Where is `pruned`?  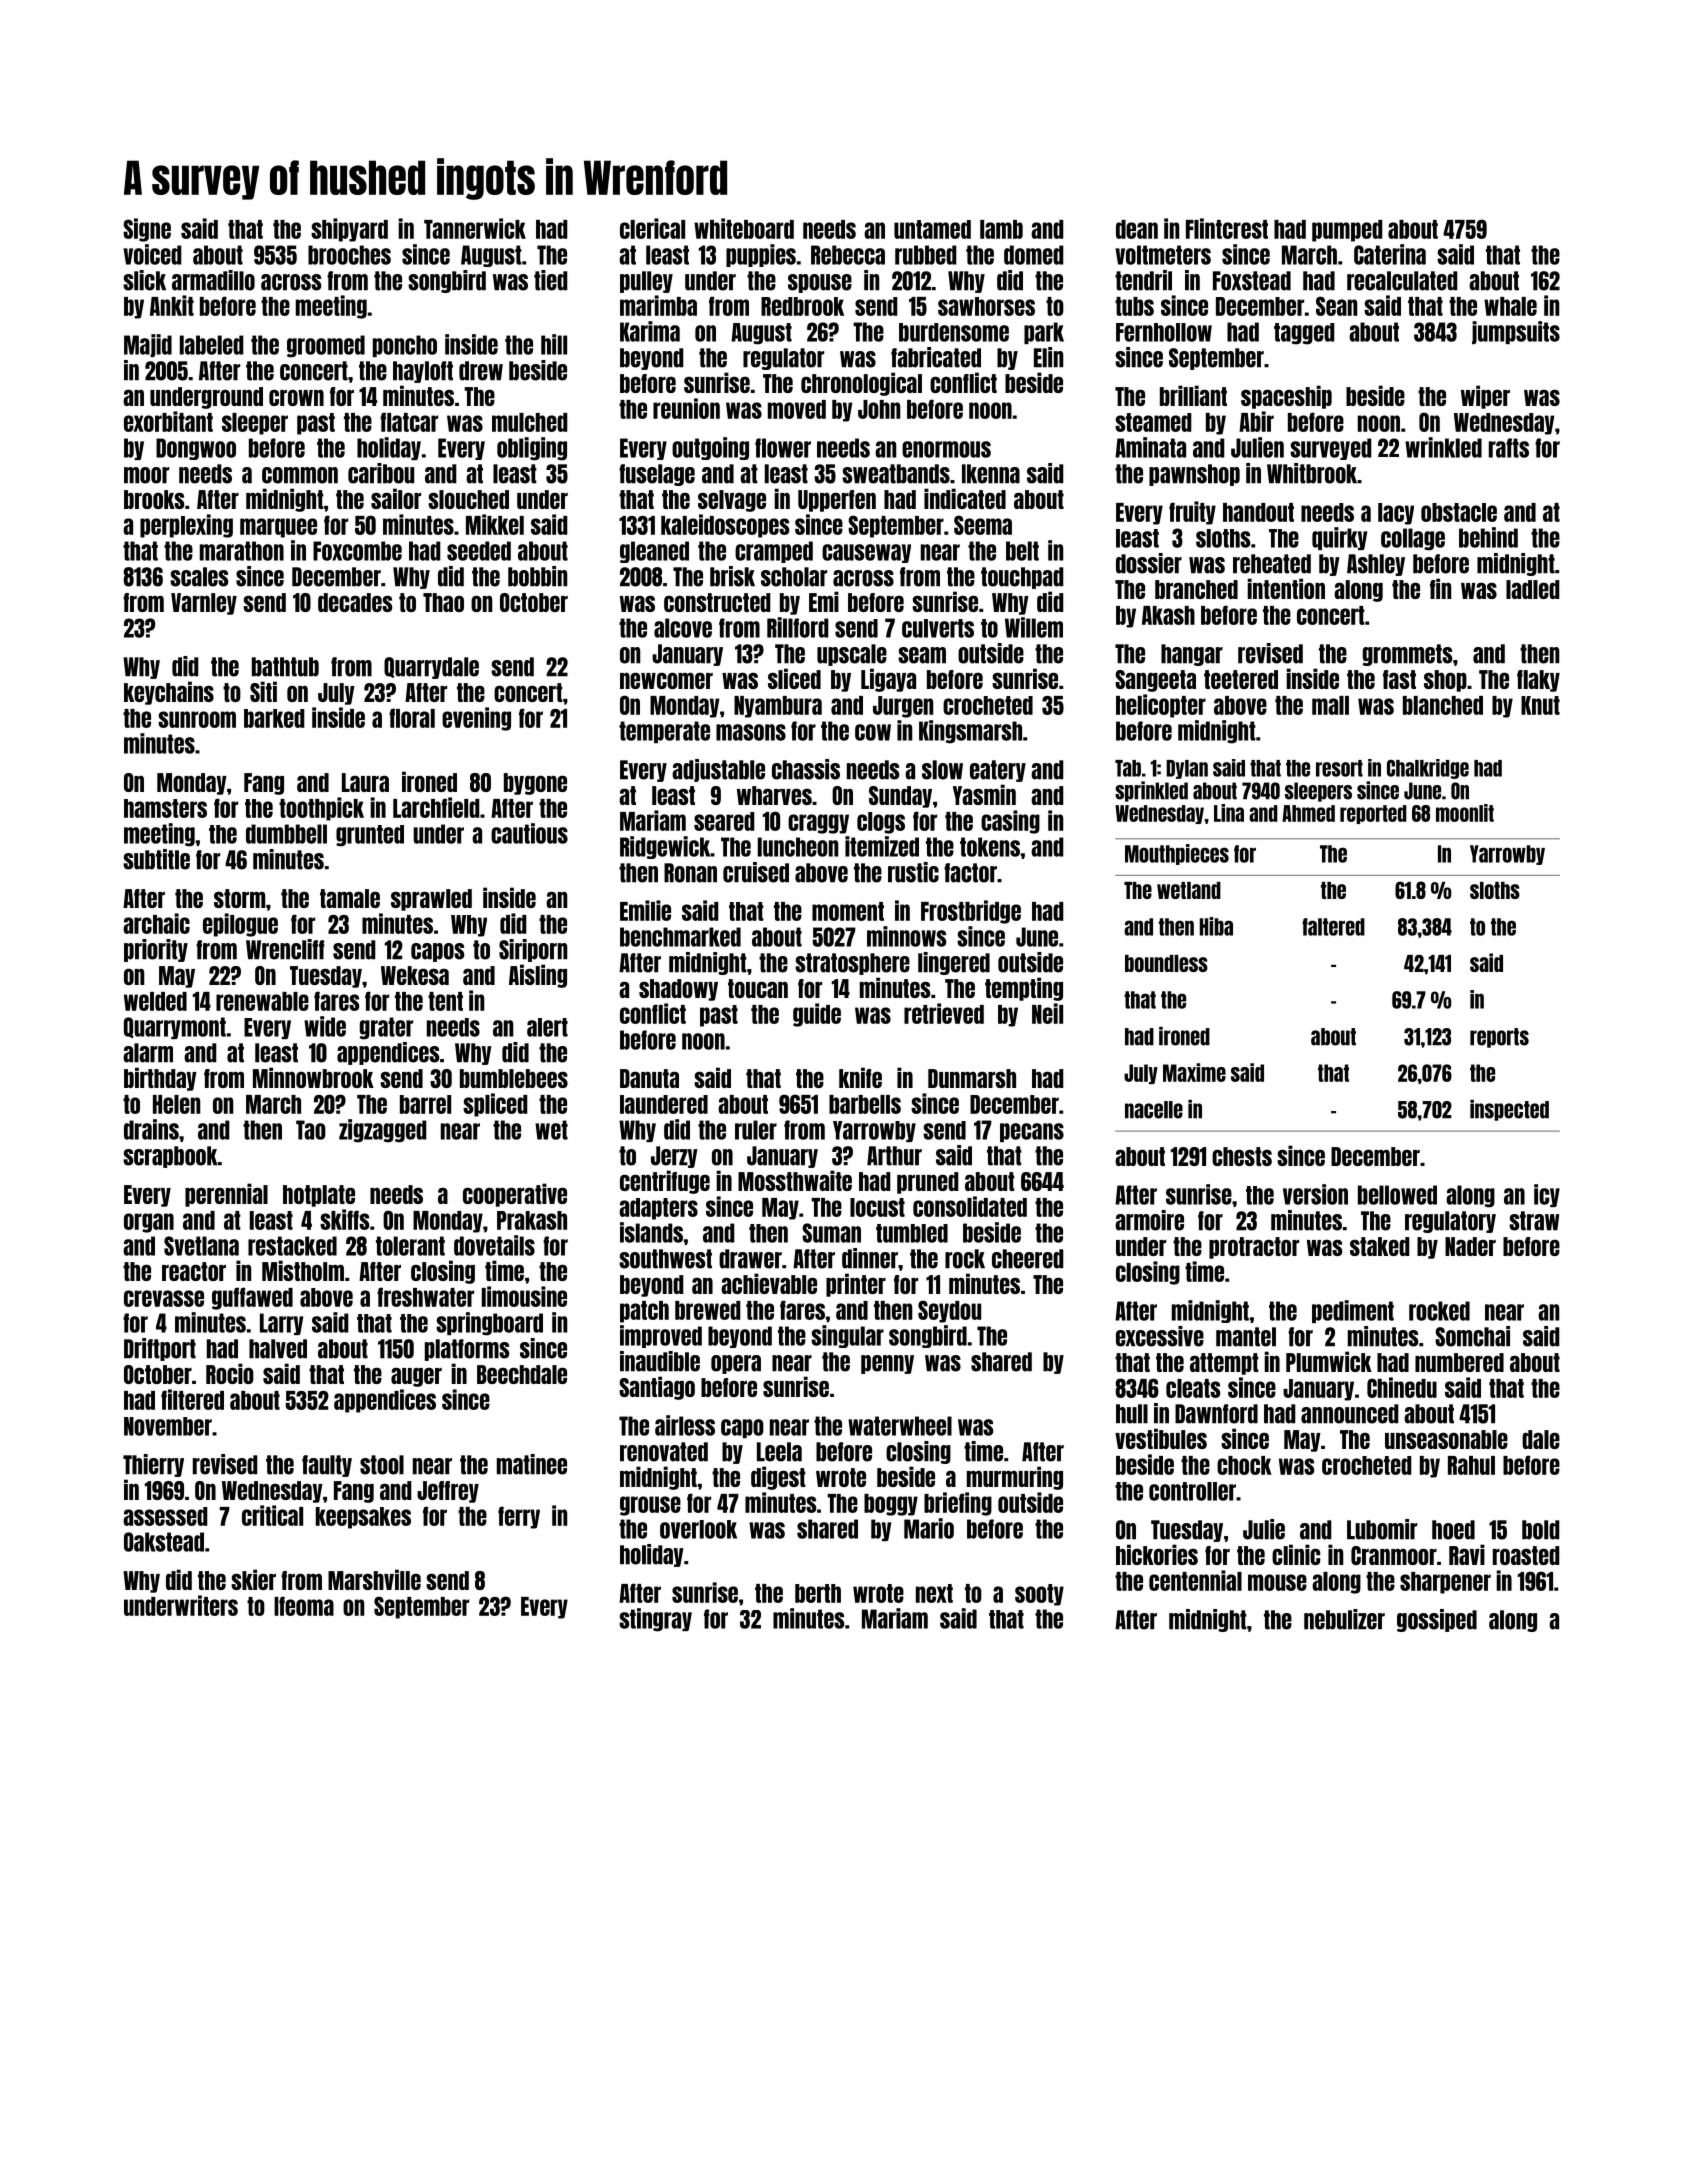
pruned is located at coordinates (928, 1183).
